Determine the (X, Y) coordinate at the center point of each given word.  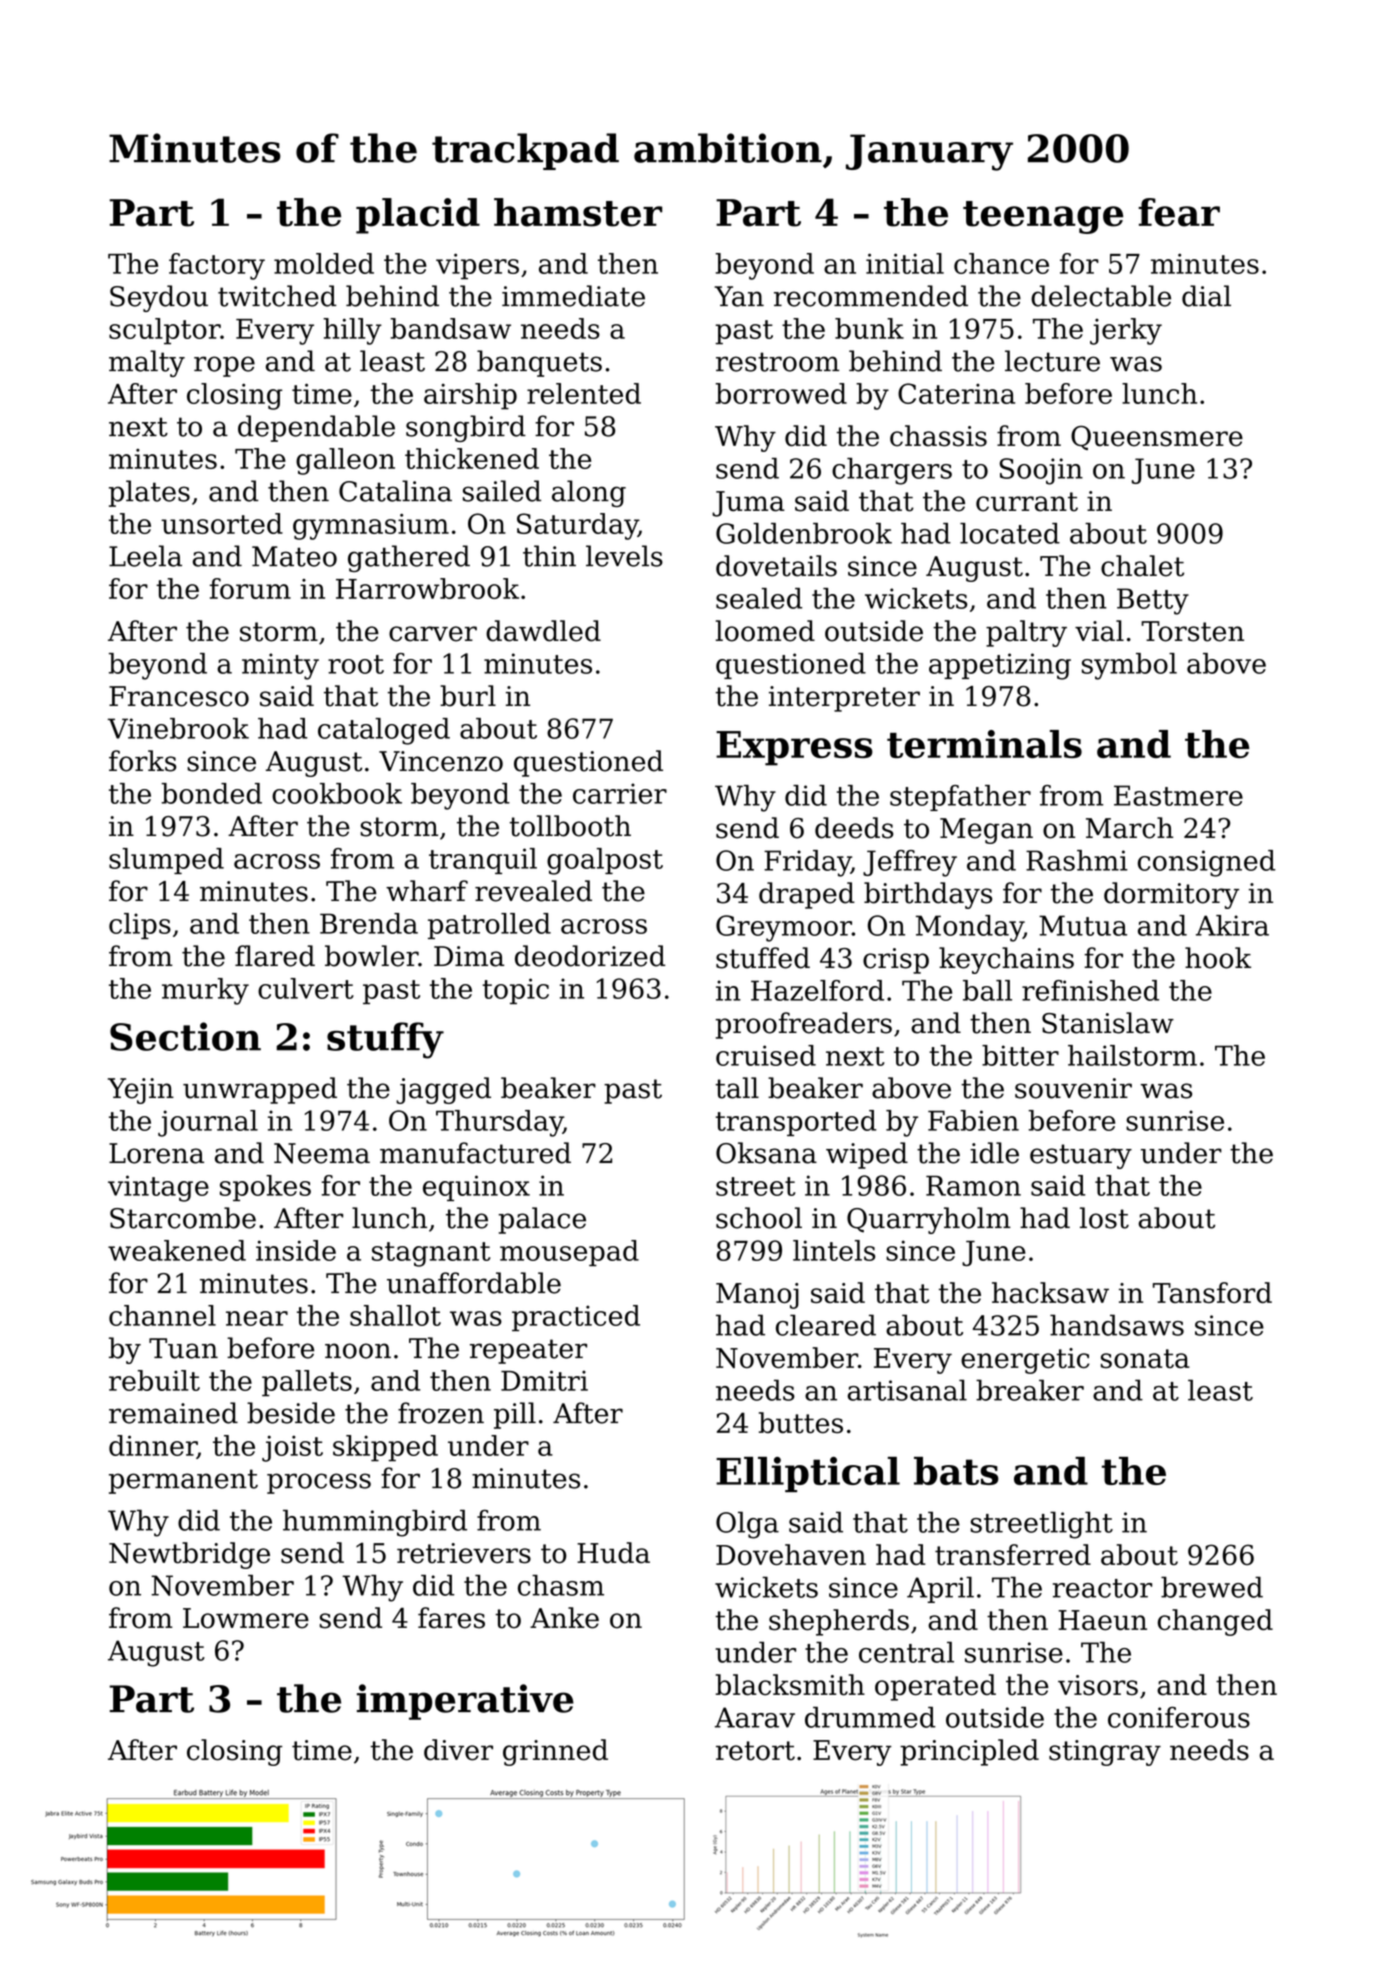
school (759, 1218)
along (589, 493)
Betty (1153, 601)
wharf (427, 891)
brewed (1212, 1587)
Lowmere (246, 1618)
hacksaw (1050, 1292)
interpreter (844, 699)
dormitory (1171, 895)
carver (433, 634)
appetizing (1000, 666)
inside (296, 1250)
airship (470, 396)
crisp (896, 961)
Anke (564, 1618)
